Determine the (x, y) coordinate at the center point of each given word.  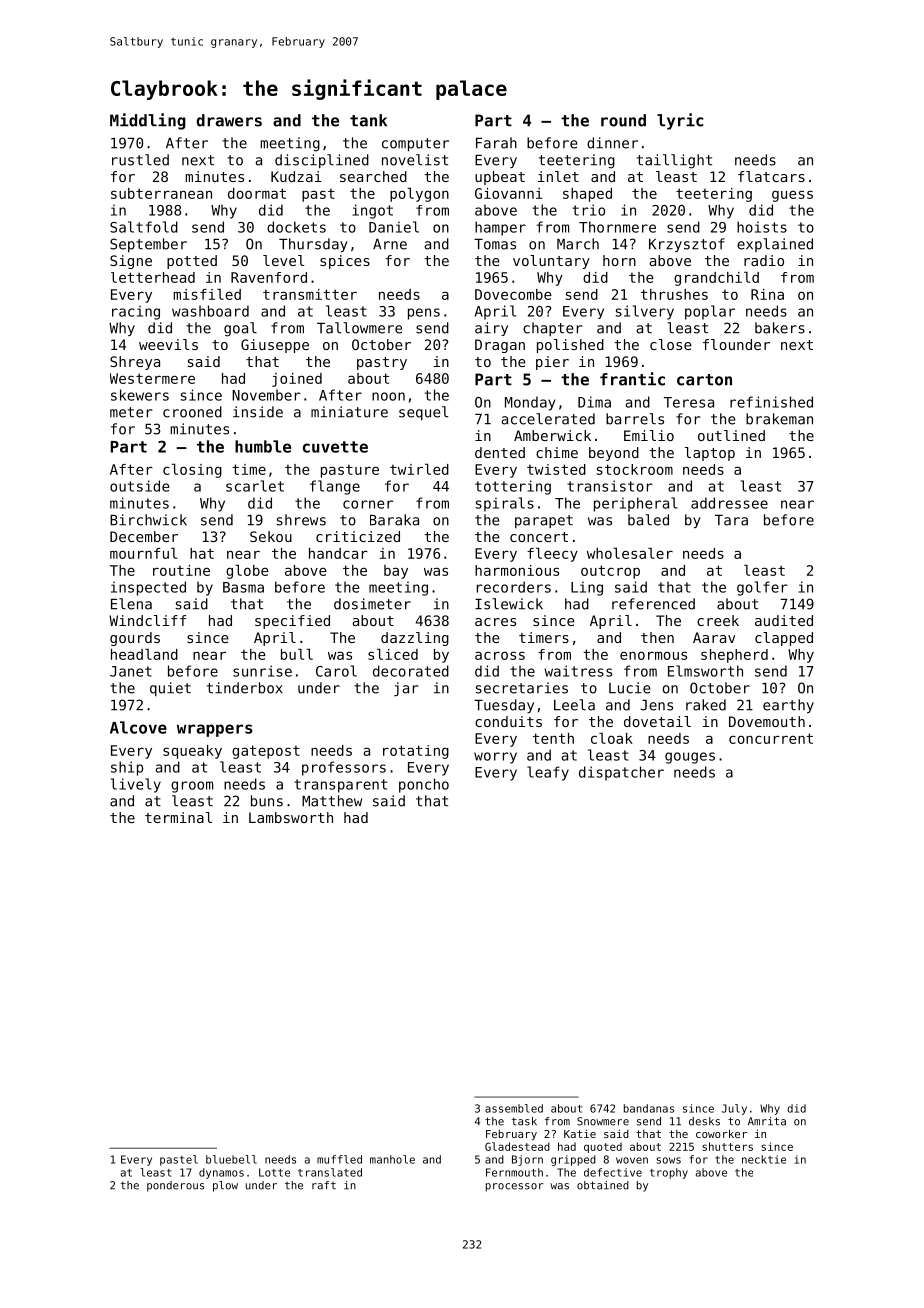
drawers (229, 120)
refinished (771, 402)
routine (181, 570)
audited (784, 620)
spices (345, 262)
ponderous (175, 1186)
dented (500, 452)
